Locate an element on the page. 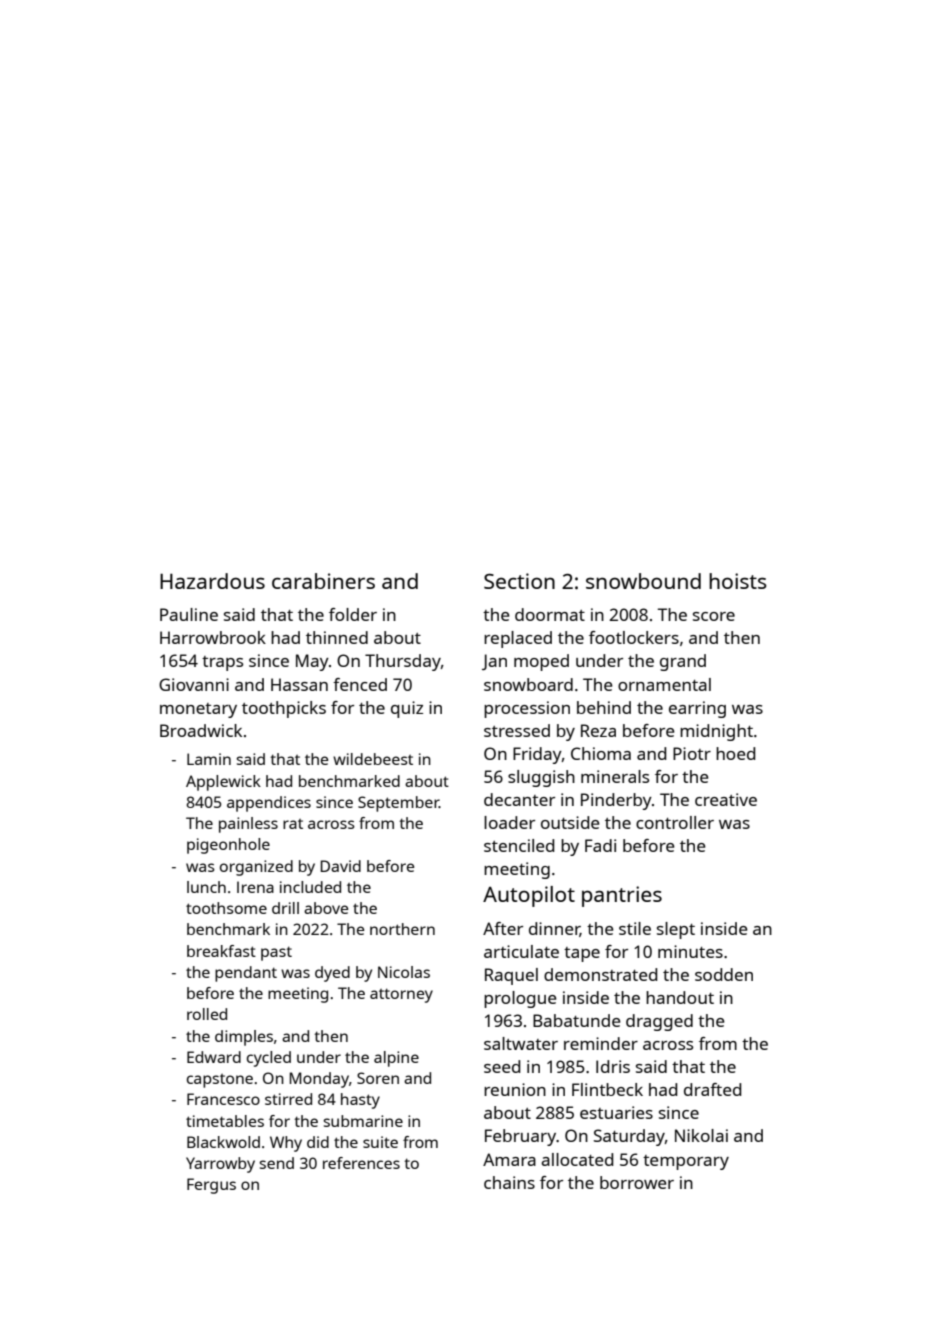 The image size is (933, 1324). carabiners is located at coordinates (323, 581).
